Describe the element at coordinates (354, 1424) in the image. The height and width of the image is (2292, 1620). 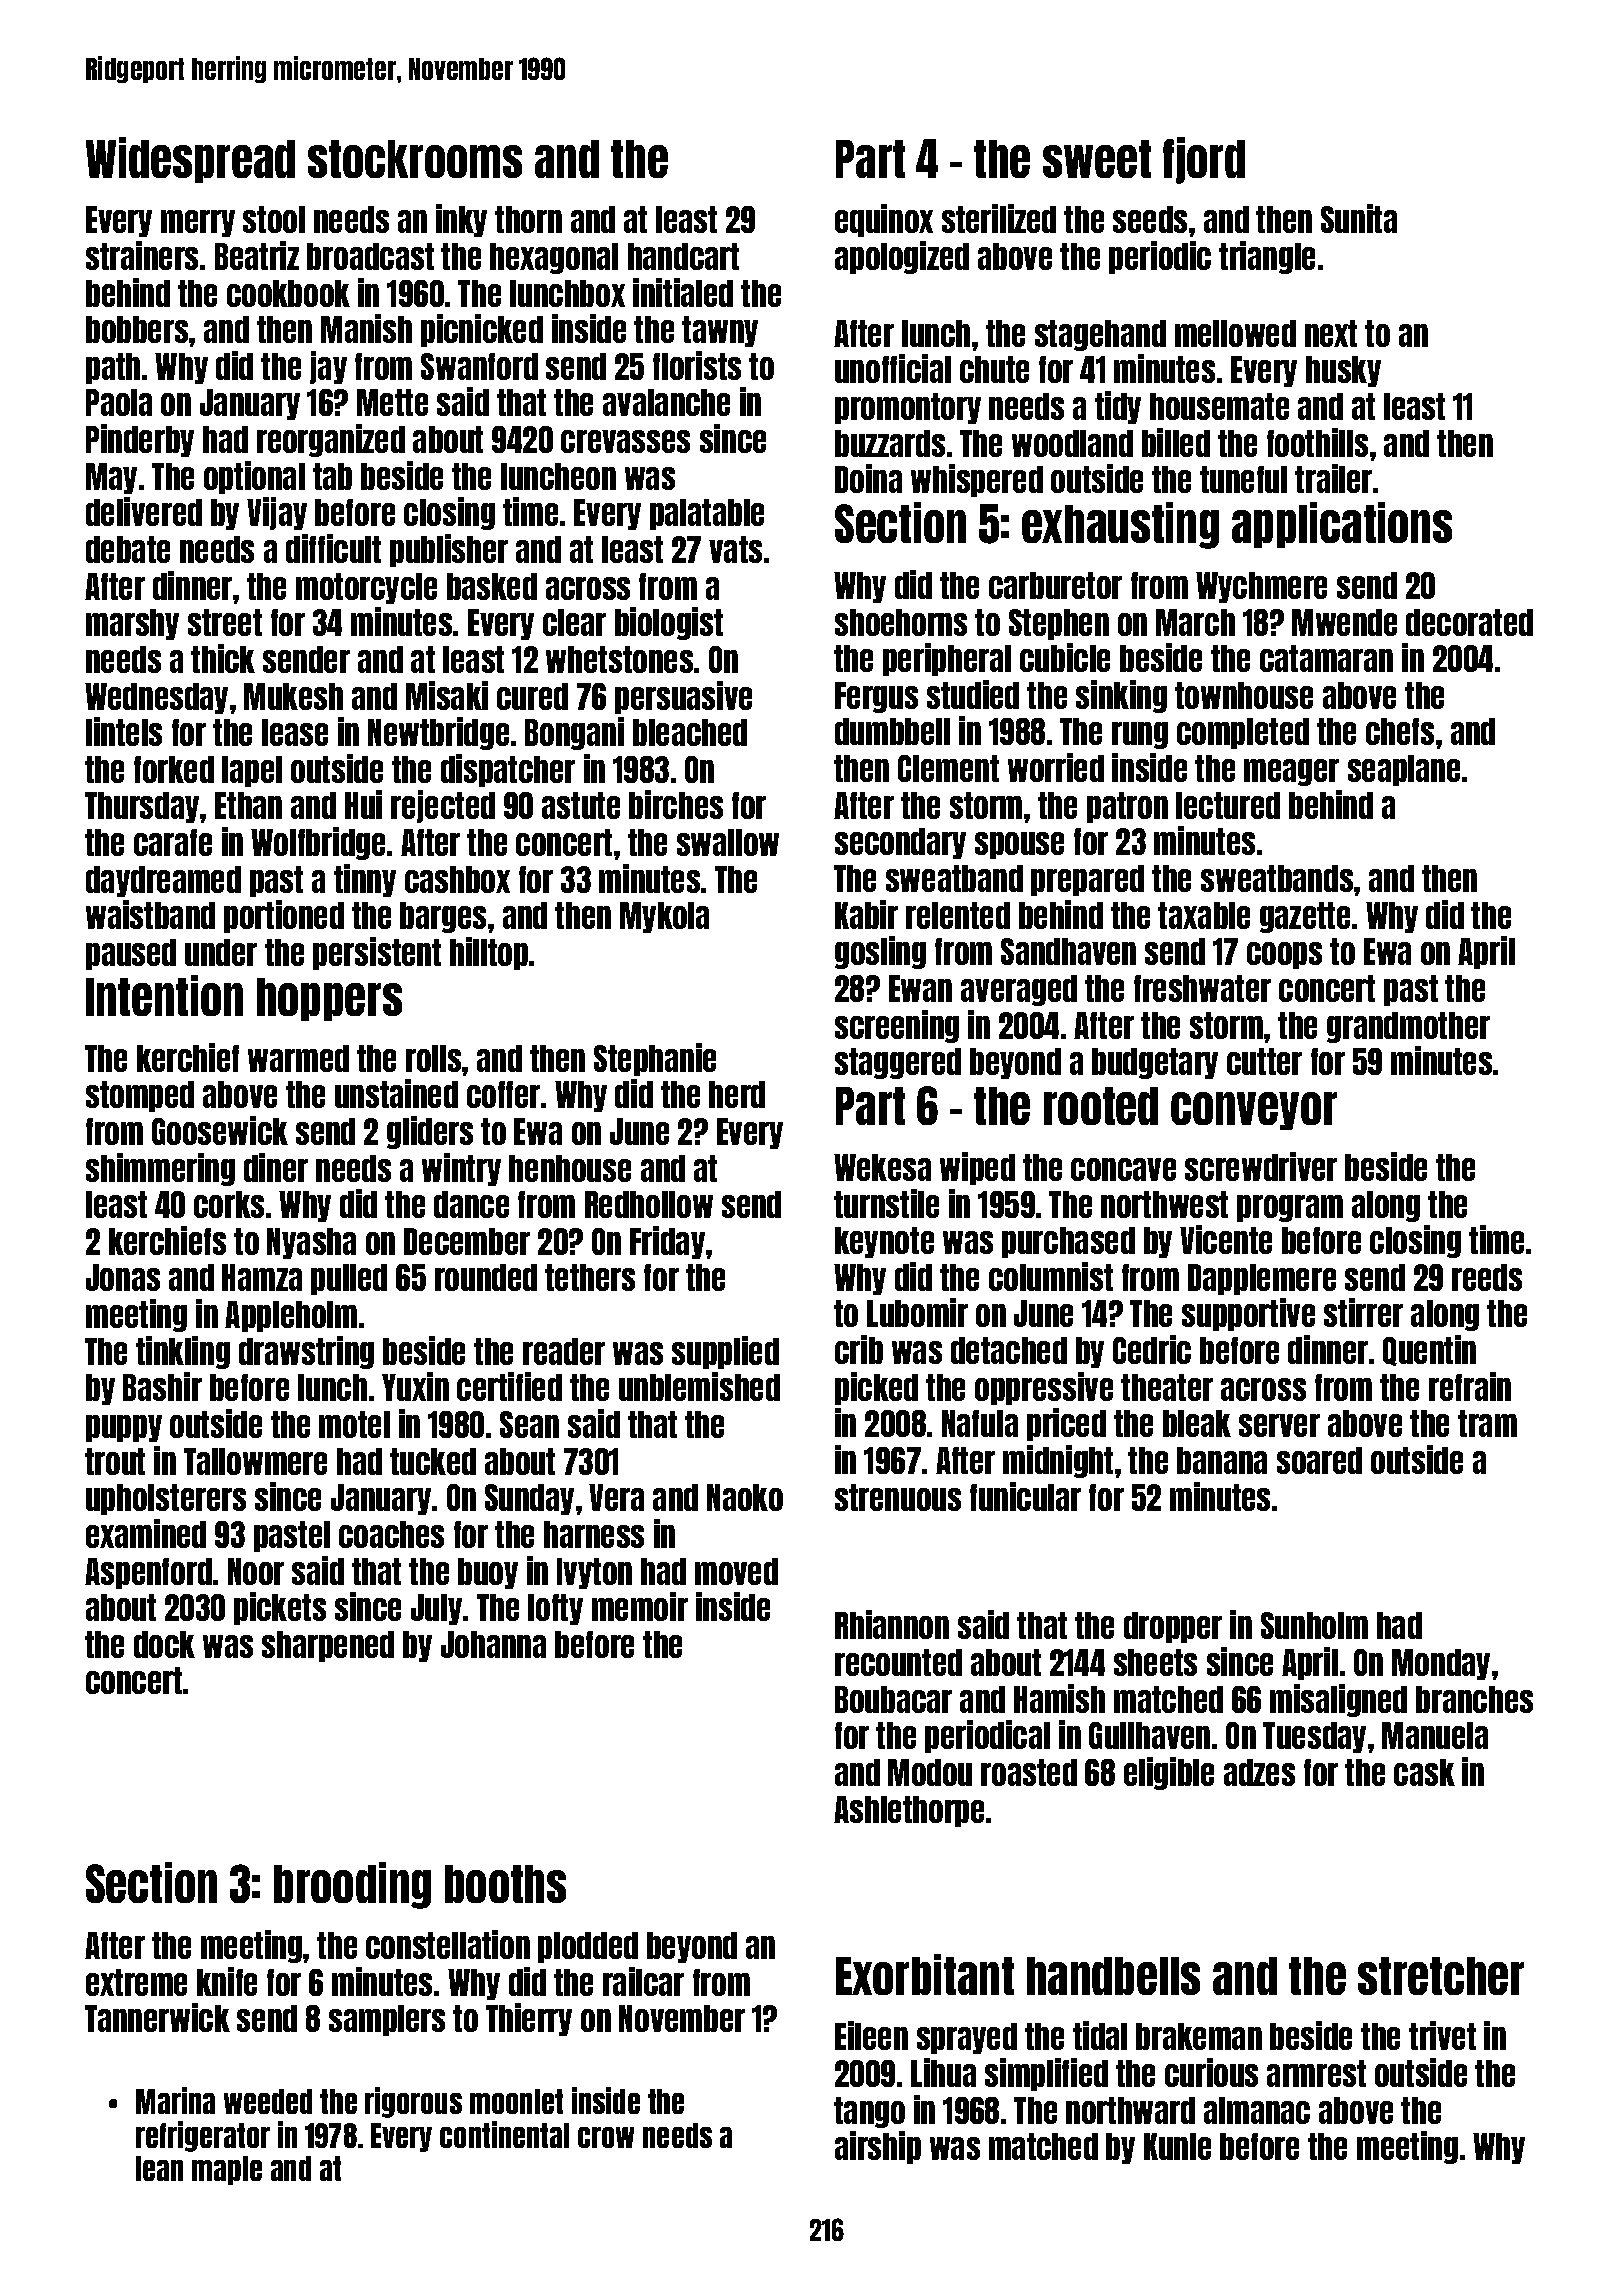
I see `motel` at that location.
